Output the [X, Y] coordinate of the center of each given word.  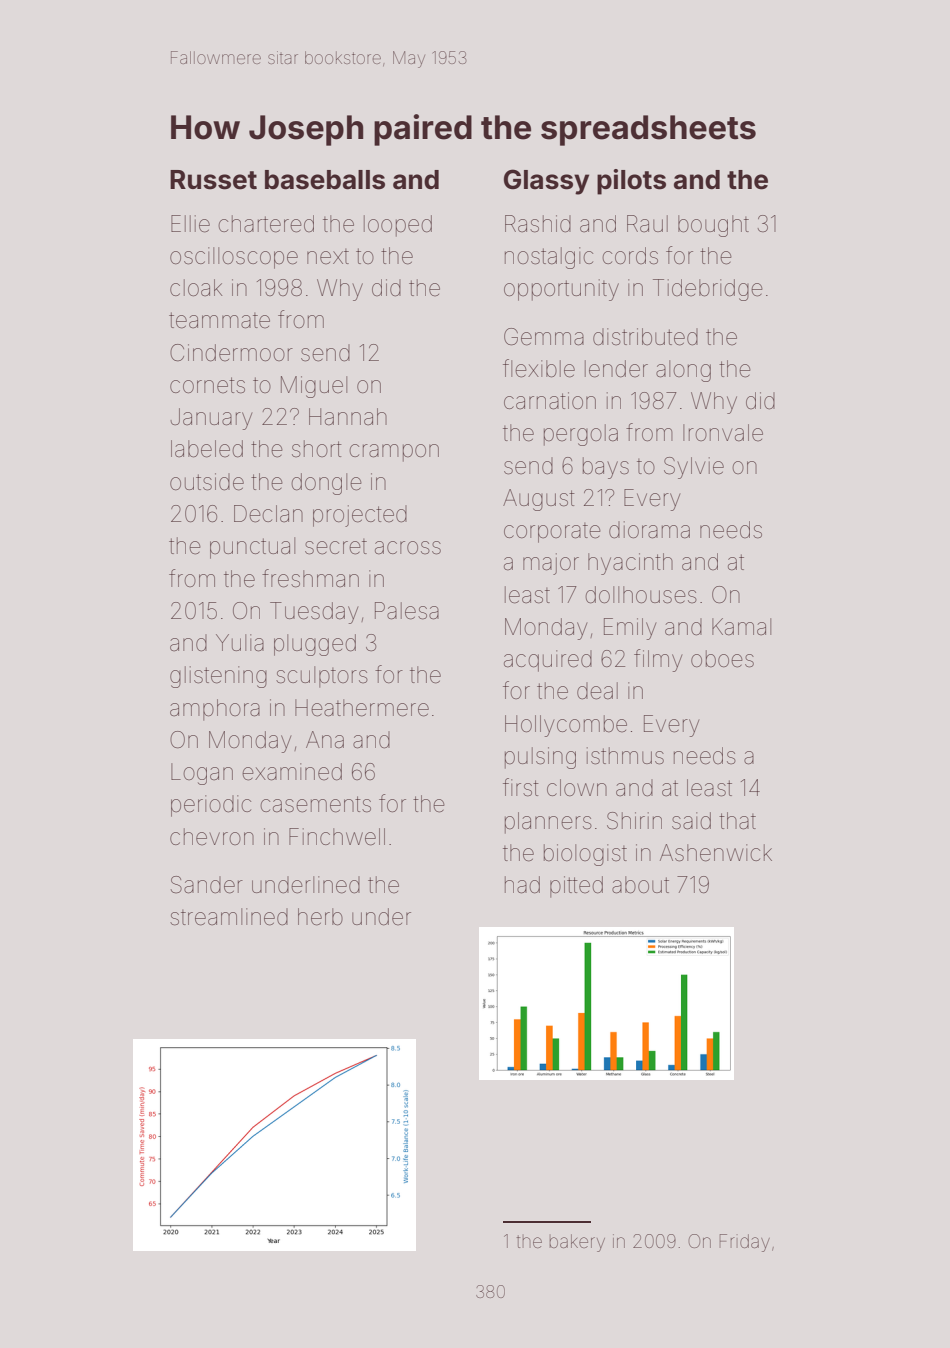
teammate [219, 320]
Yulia [240, 643]
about [640, 885]
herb [320, 917]
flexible [539, 368]
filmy [658, 660]
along [683, 371]
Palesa [407, 611]
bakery [577, 1243]
